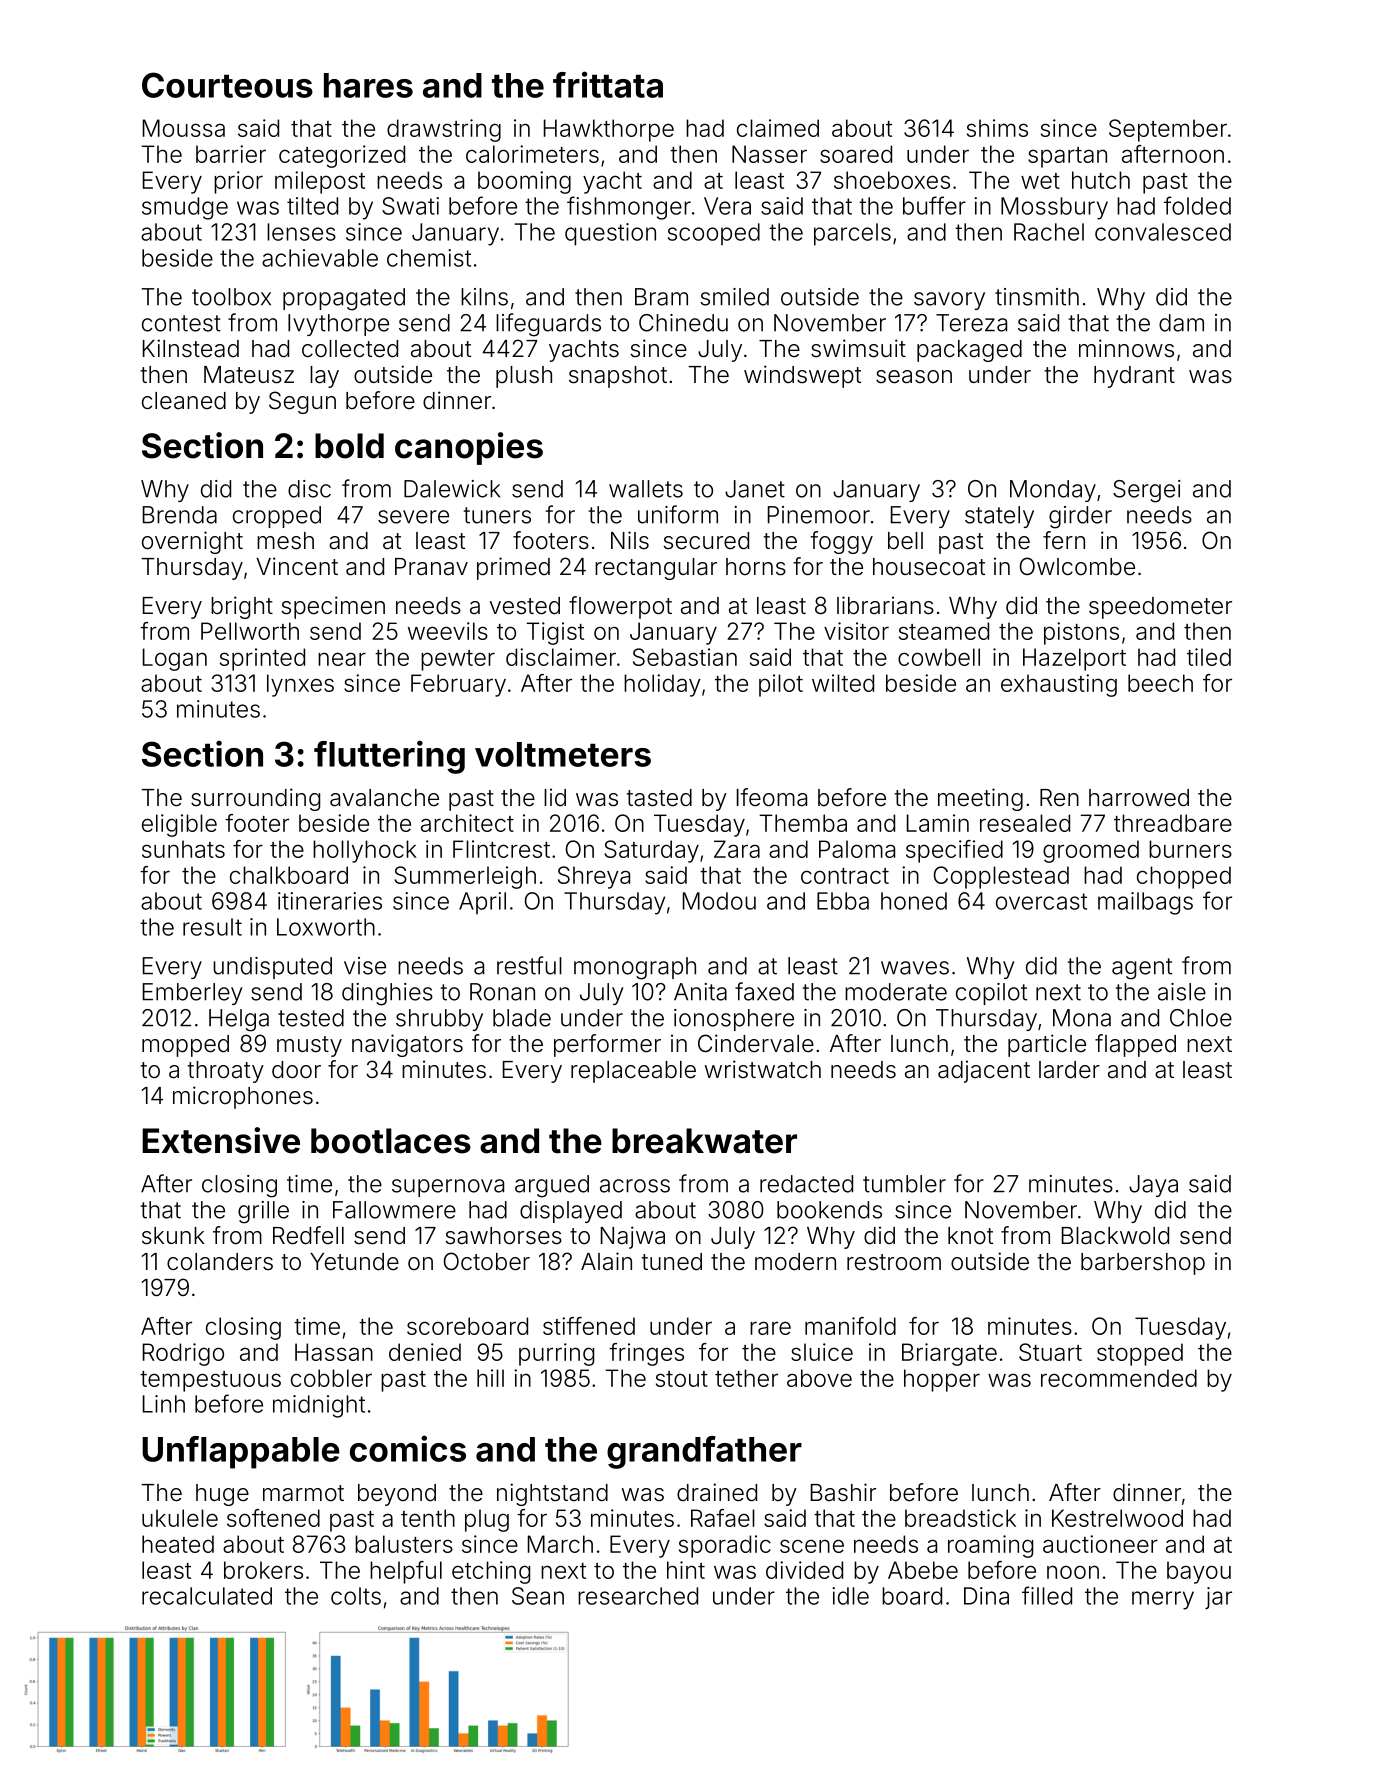 This screenshot has width=1373, height=1777. What do you see at coordinates (406, 1572) in the screenshot?
I see `helpful` at bounding box center [406, 1572].
